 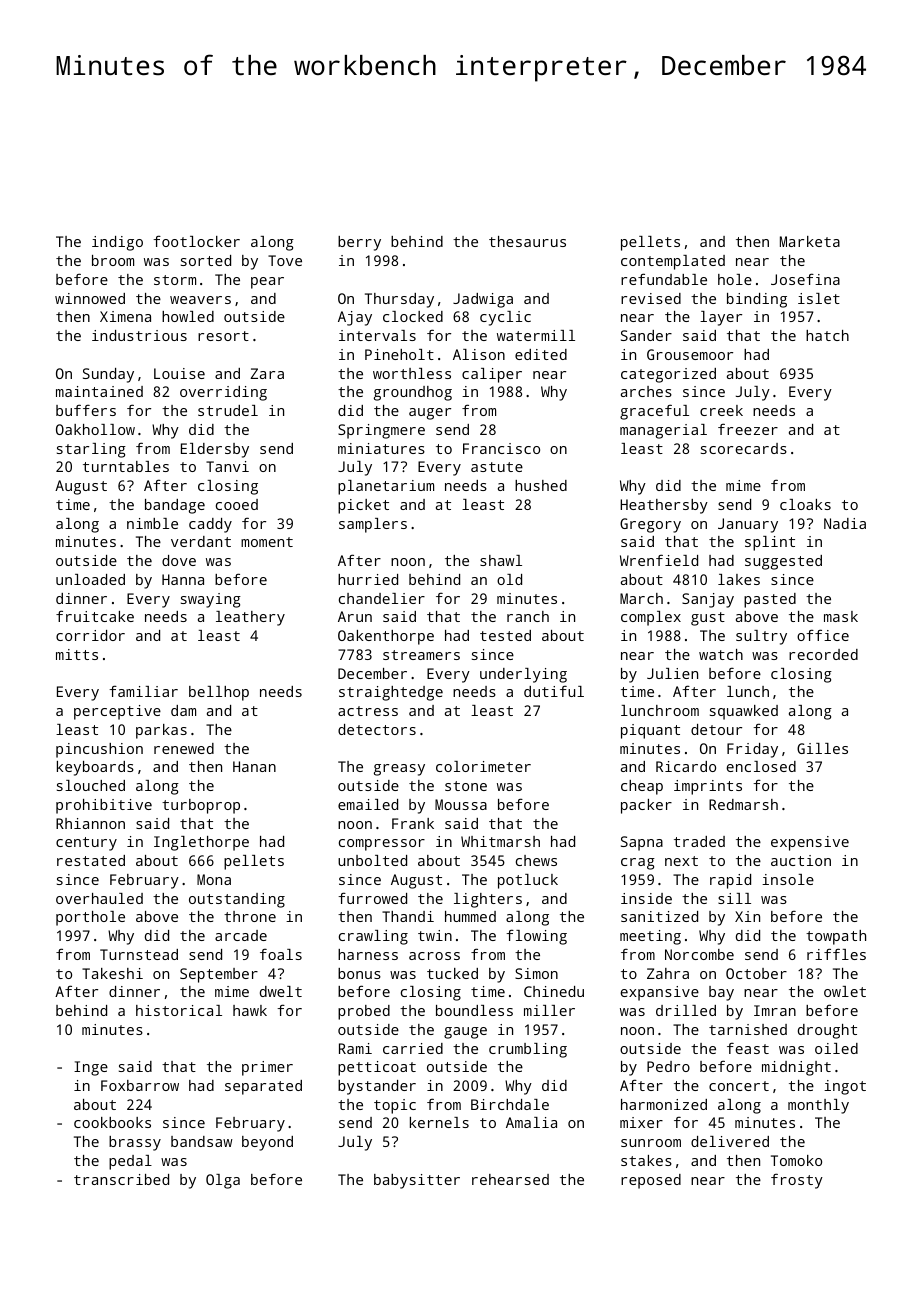 I want to click on babysitter, so click(x=417, y=1181).
